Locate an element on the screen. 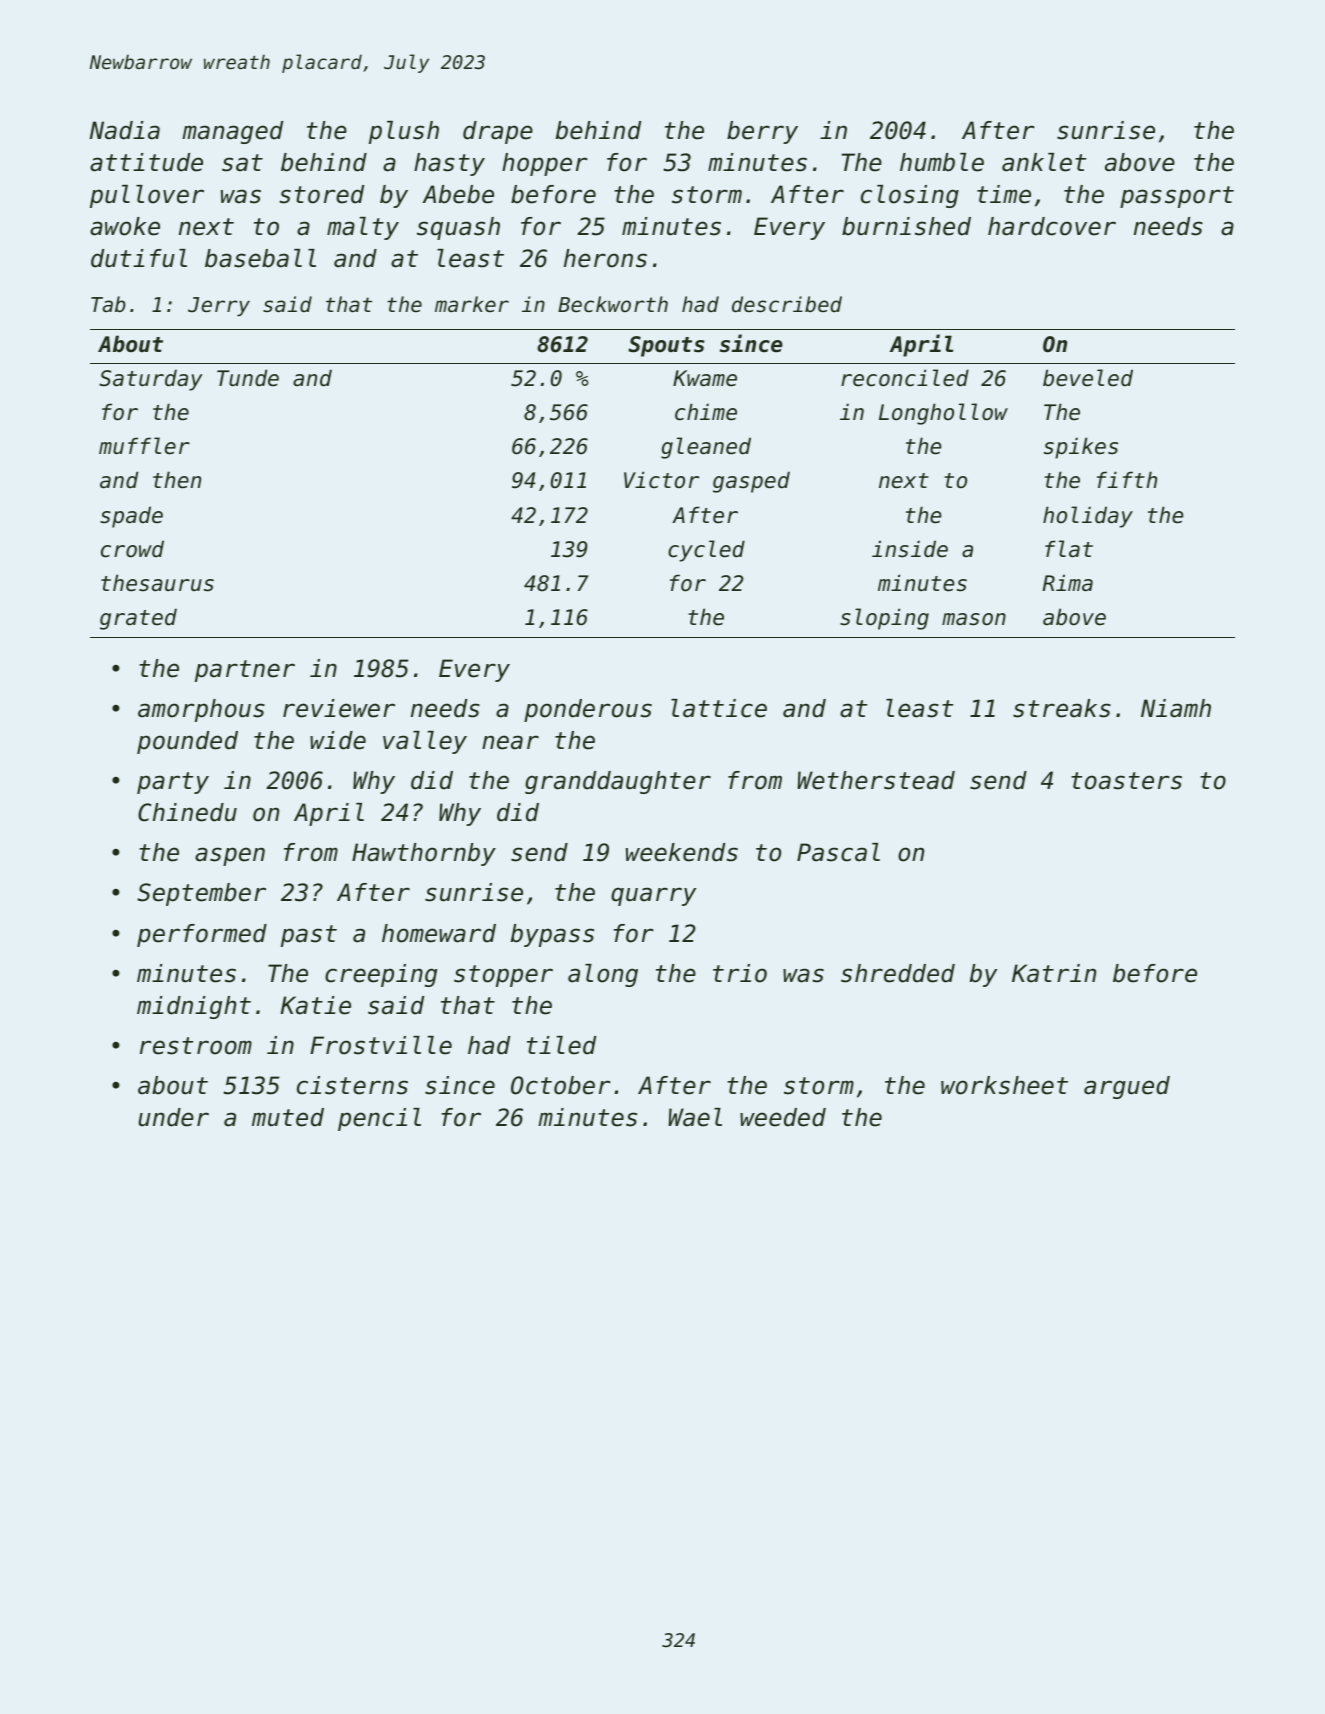  Niamh is located at coordinates (1176, 708).
